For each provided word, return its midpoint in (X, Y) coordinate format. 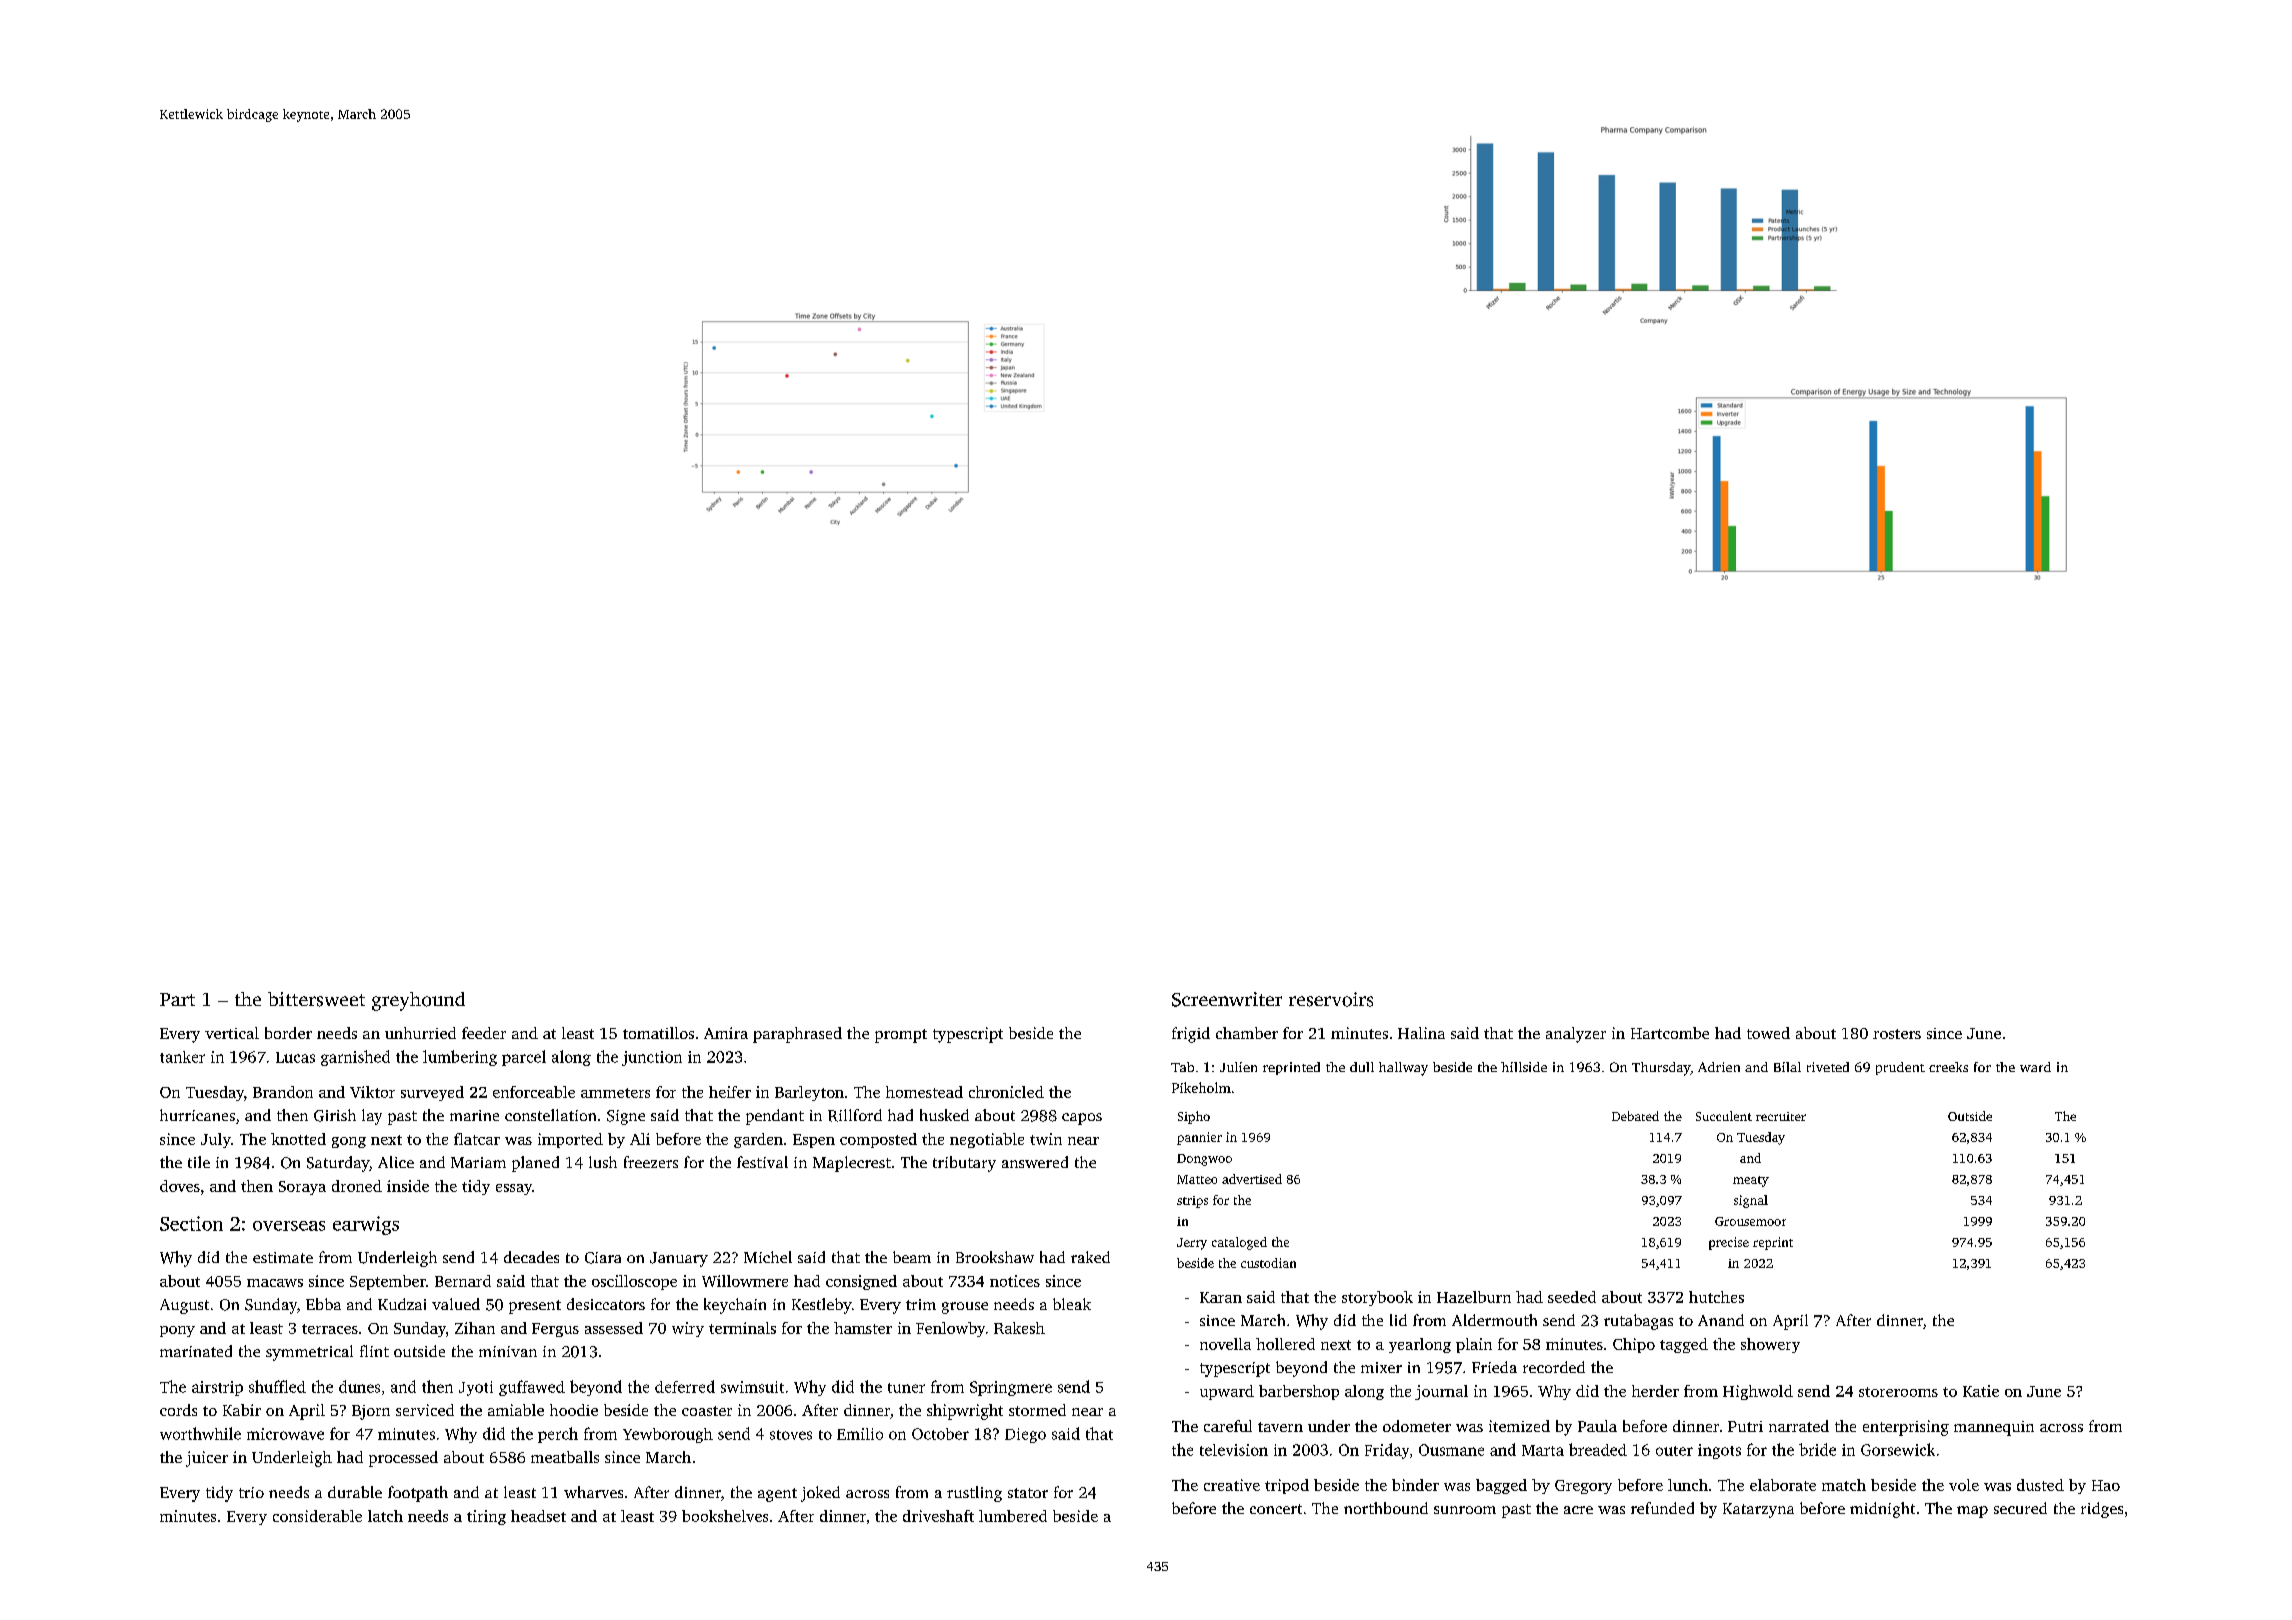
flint (374, 1351)
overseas (289, 1226)
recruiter (1781, 1116)
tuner (906, 1388)
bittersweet (316, 999)
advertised (1252, 1179)
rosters (1897, 1034)
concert (1276, 1509)
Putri (1745, 1426)
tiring (486, 1517)
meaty (1751, 1181)
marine (474, 1115)
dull (1362, 1067)
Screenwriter (1227, 999)
